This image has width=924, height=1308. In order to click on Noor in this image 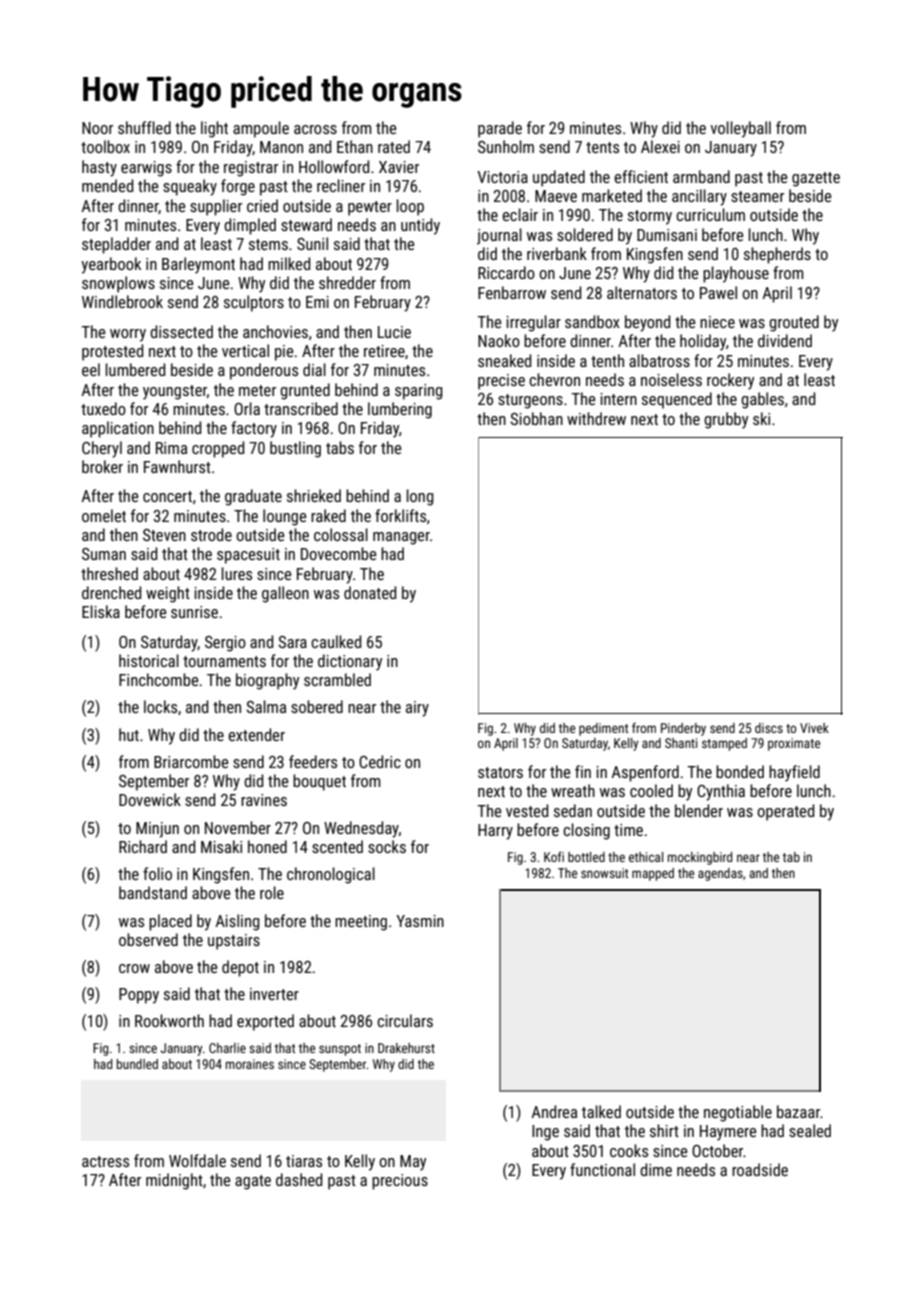, I will do `click(97, 128)`.
